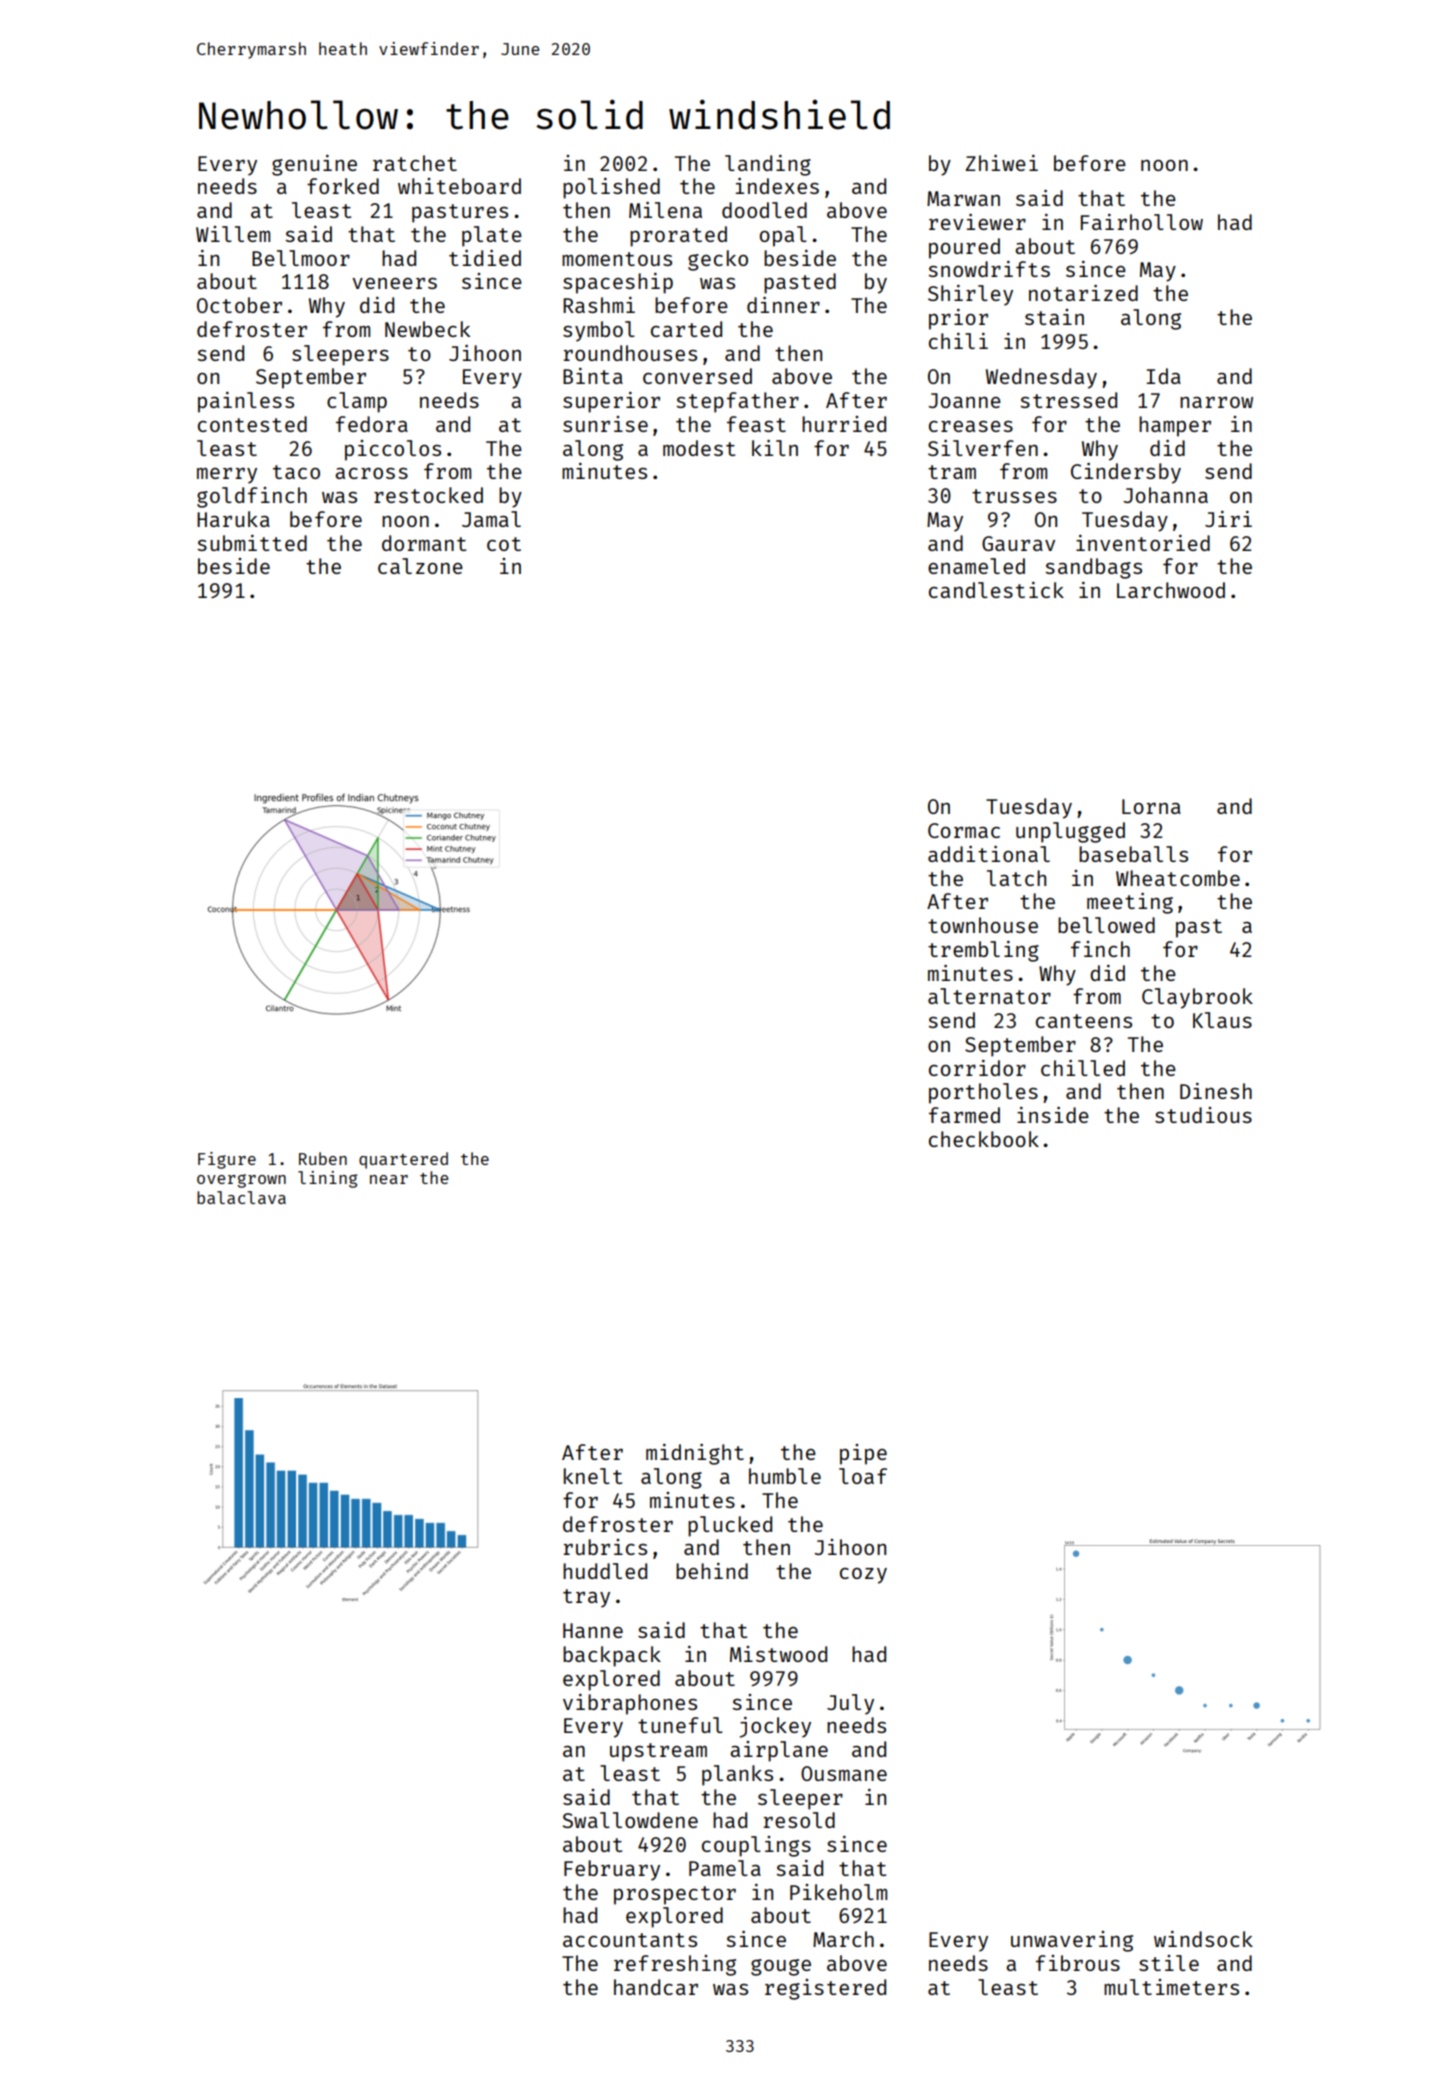  What do you see at coordinates (296, 472) in the screenshot?
I see `taco` at bounding box center [296, 472].
